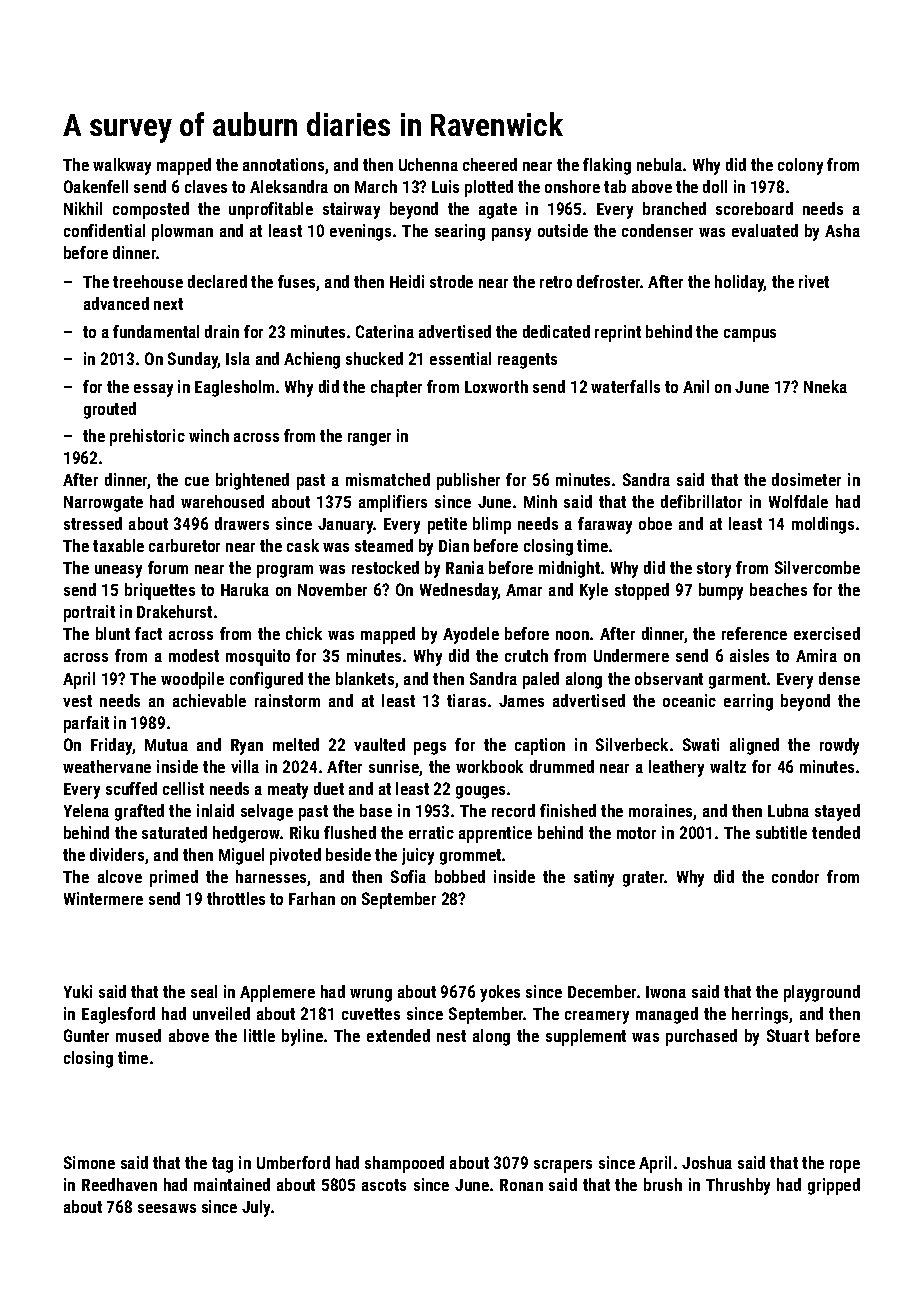 The image size is (924, 1308). What do you see at coordinates (252, 481) in the screenshot?
I see `brightened` at bounding box center [252, 481].
